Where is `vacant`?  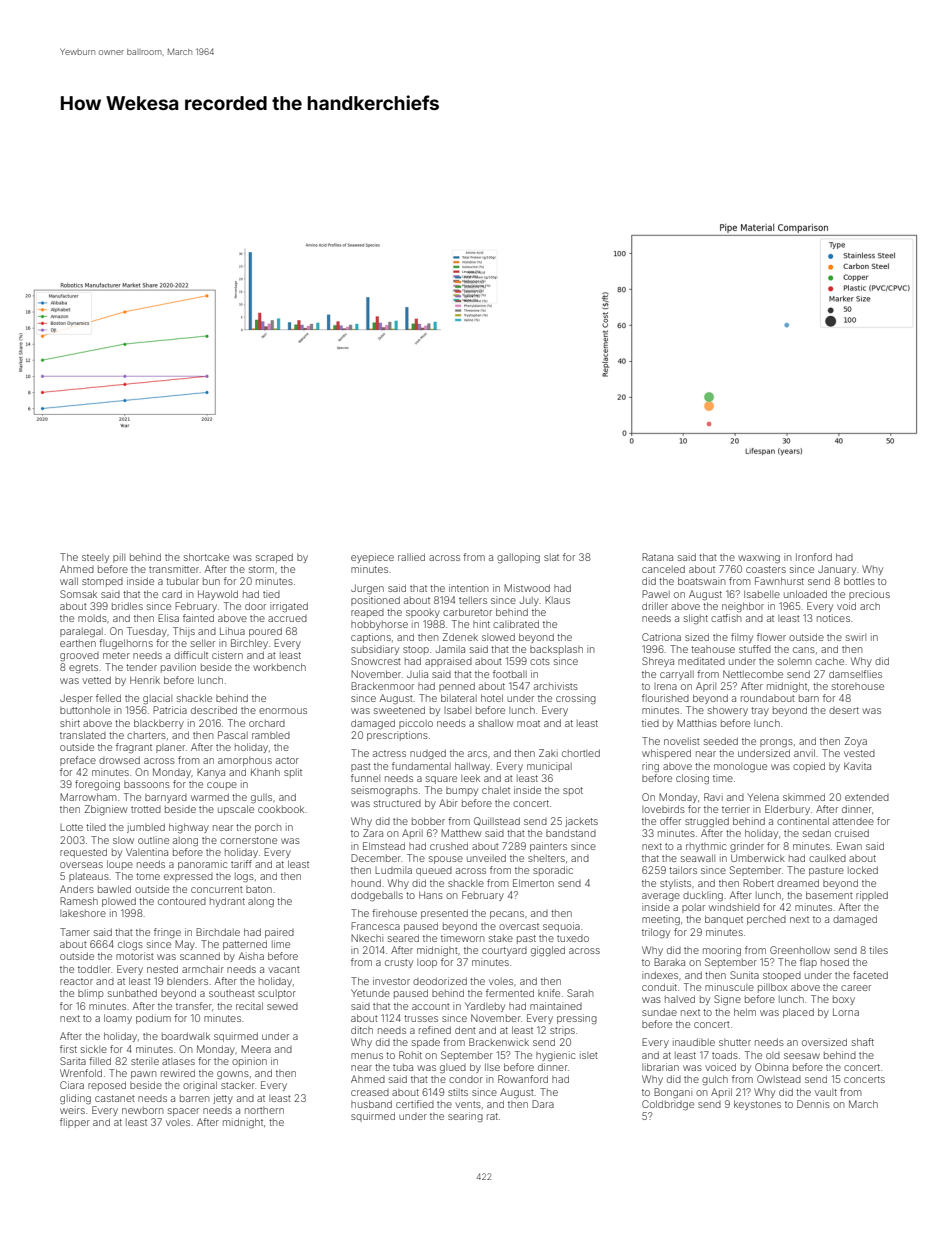
vacant is located at coordinates (284, 969).
